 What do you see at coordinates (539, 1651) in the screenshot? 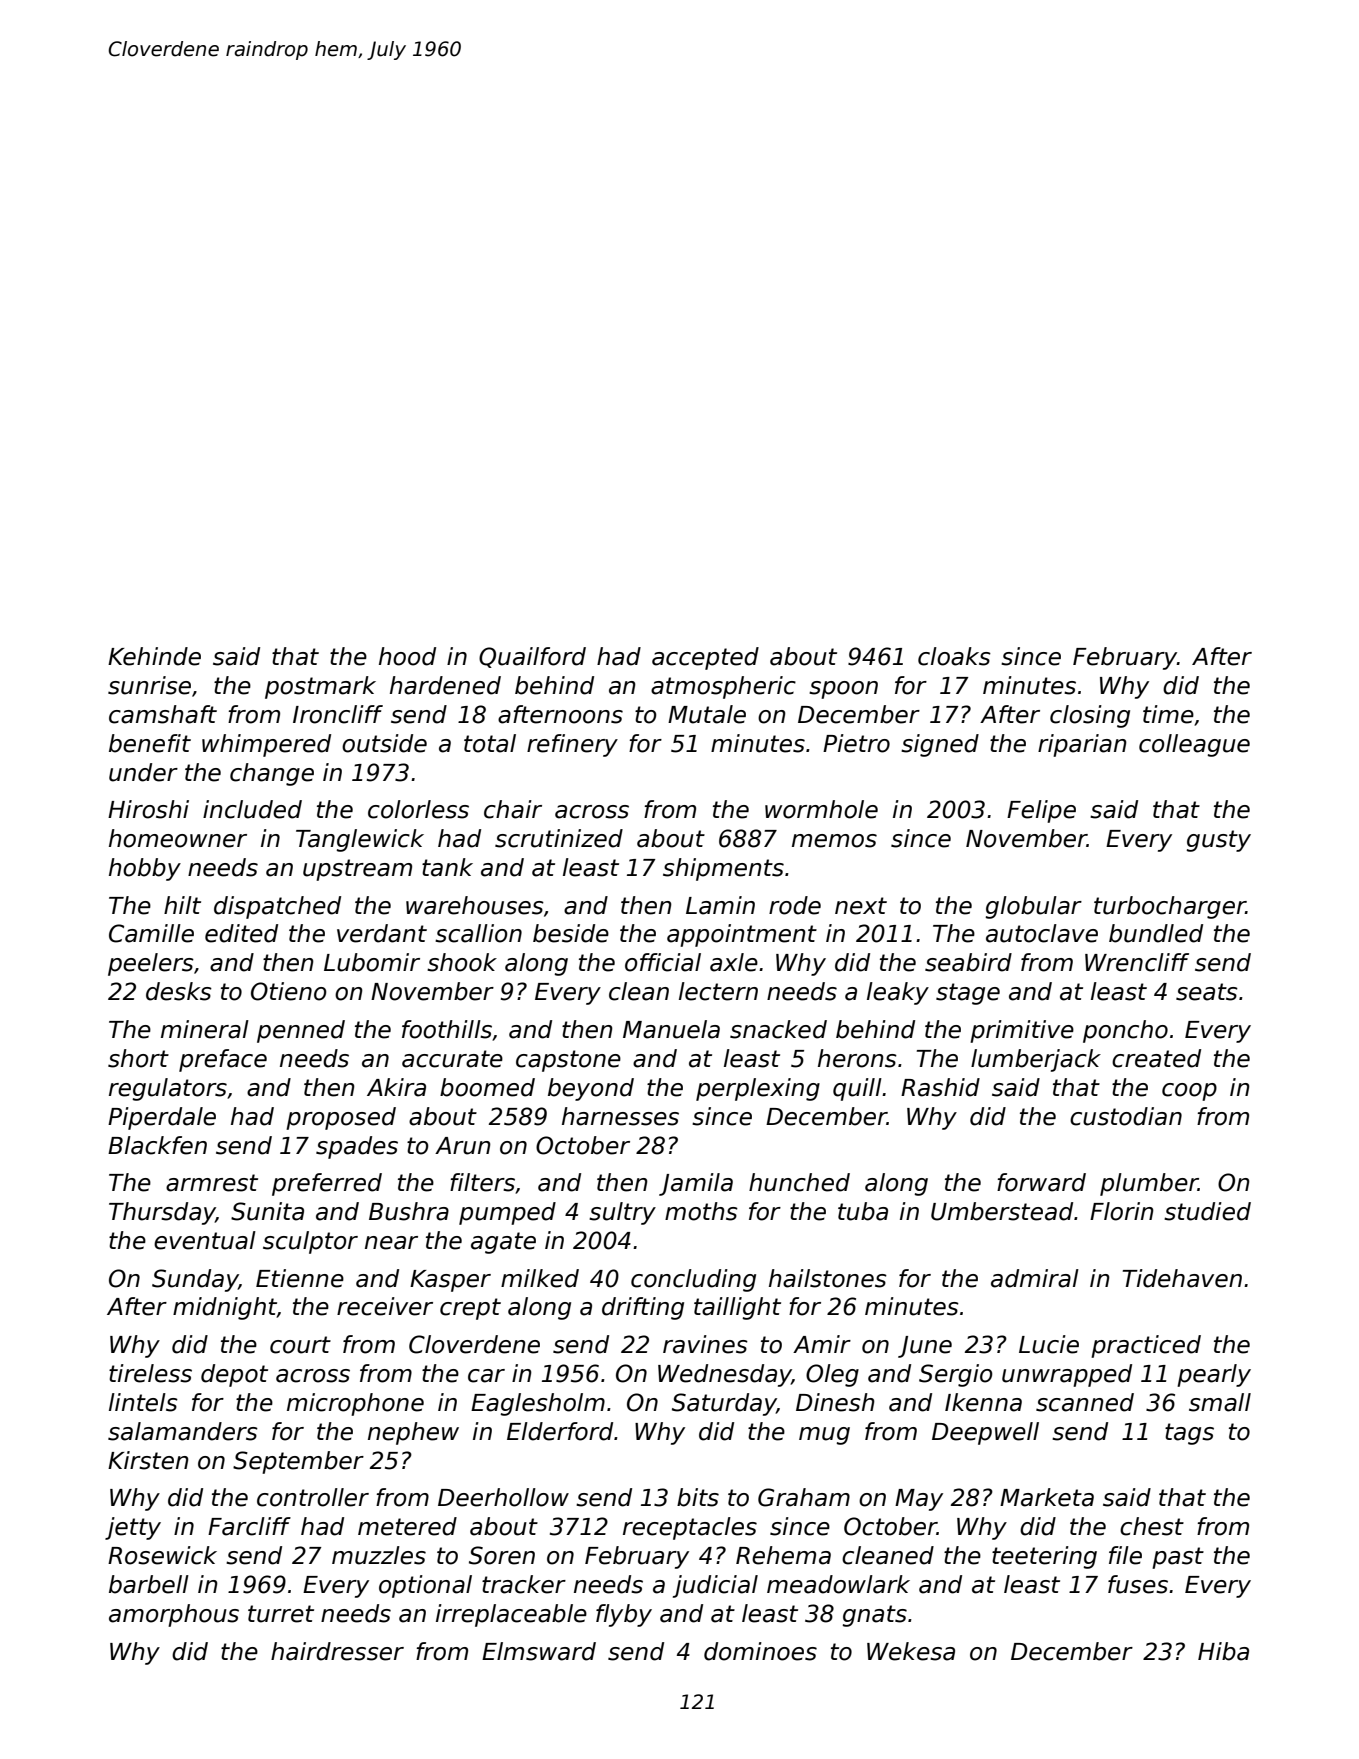
I see `Elmsward` at bounding box center [539, 1651].
